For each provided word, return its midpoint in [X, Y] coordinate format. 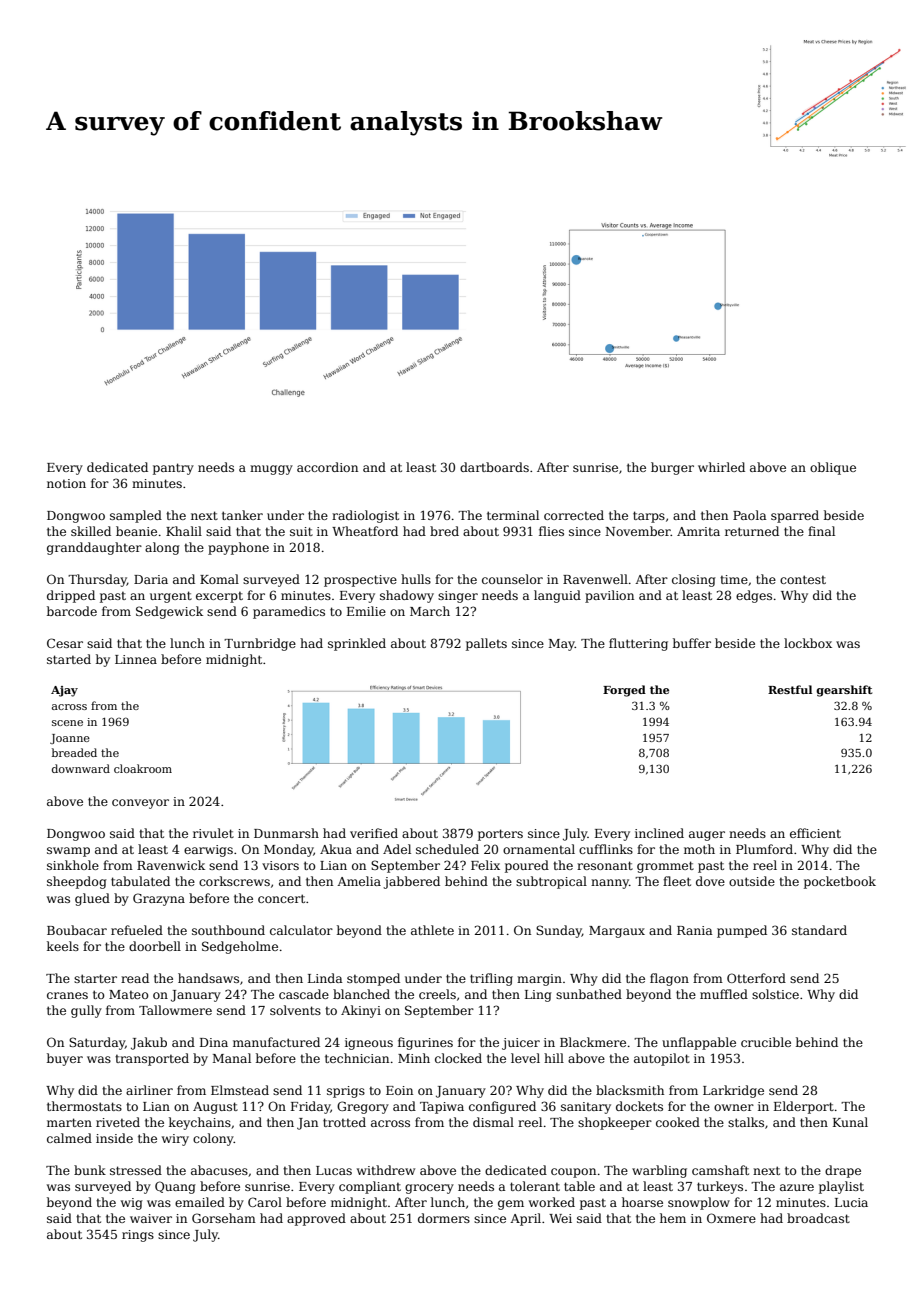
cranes [67, 995]
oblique [833, 468]
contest [803, 579]
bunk [90, 1170]
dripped [71, 596]
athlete [432, 930]
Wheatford [365, 531]
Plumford [764, 849]
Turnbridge [260, 644]
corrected [574, 515]
